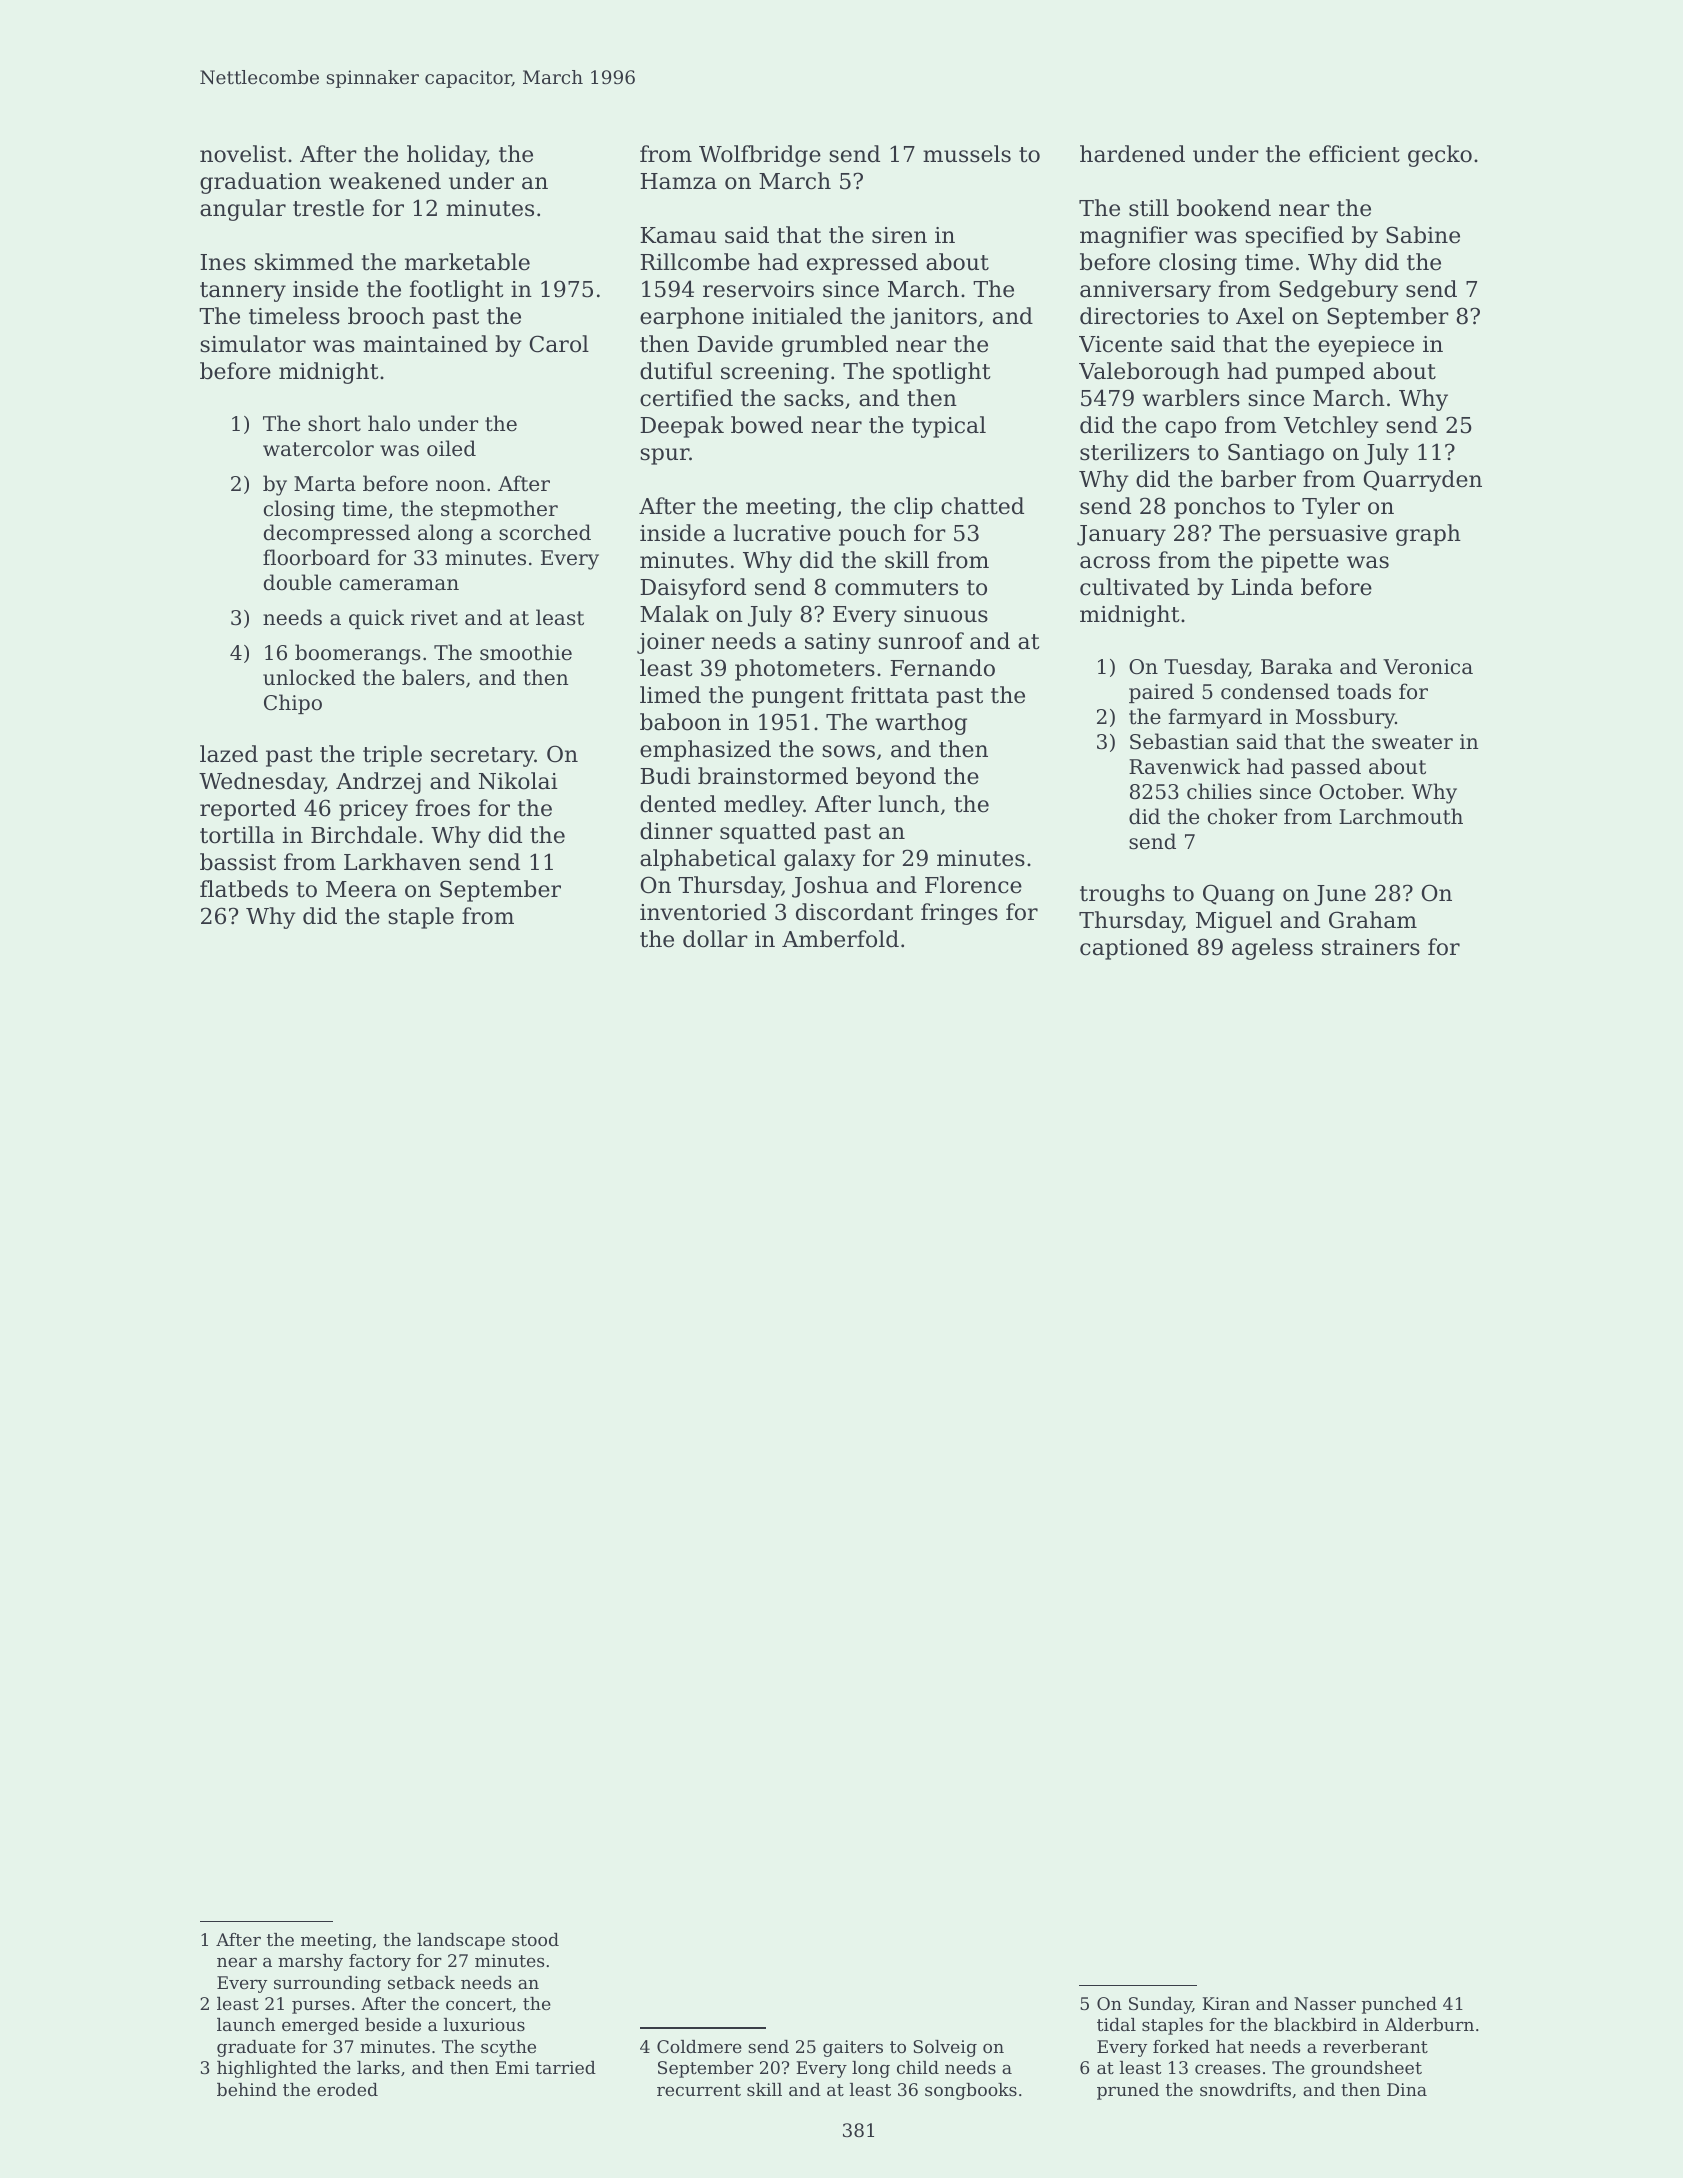 This document has width=1683, height=2178. Describe the element at coordinates (246, 2024) in the document. I see `launch` at that location.
